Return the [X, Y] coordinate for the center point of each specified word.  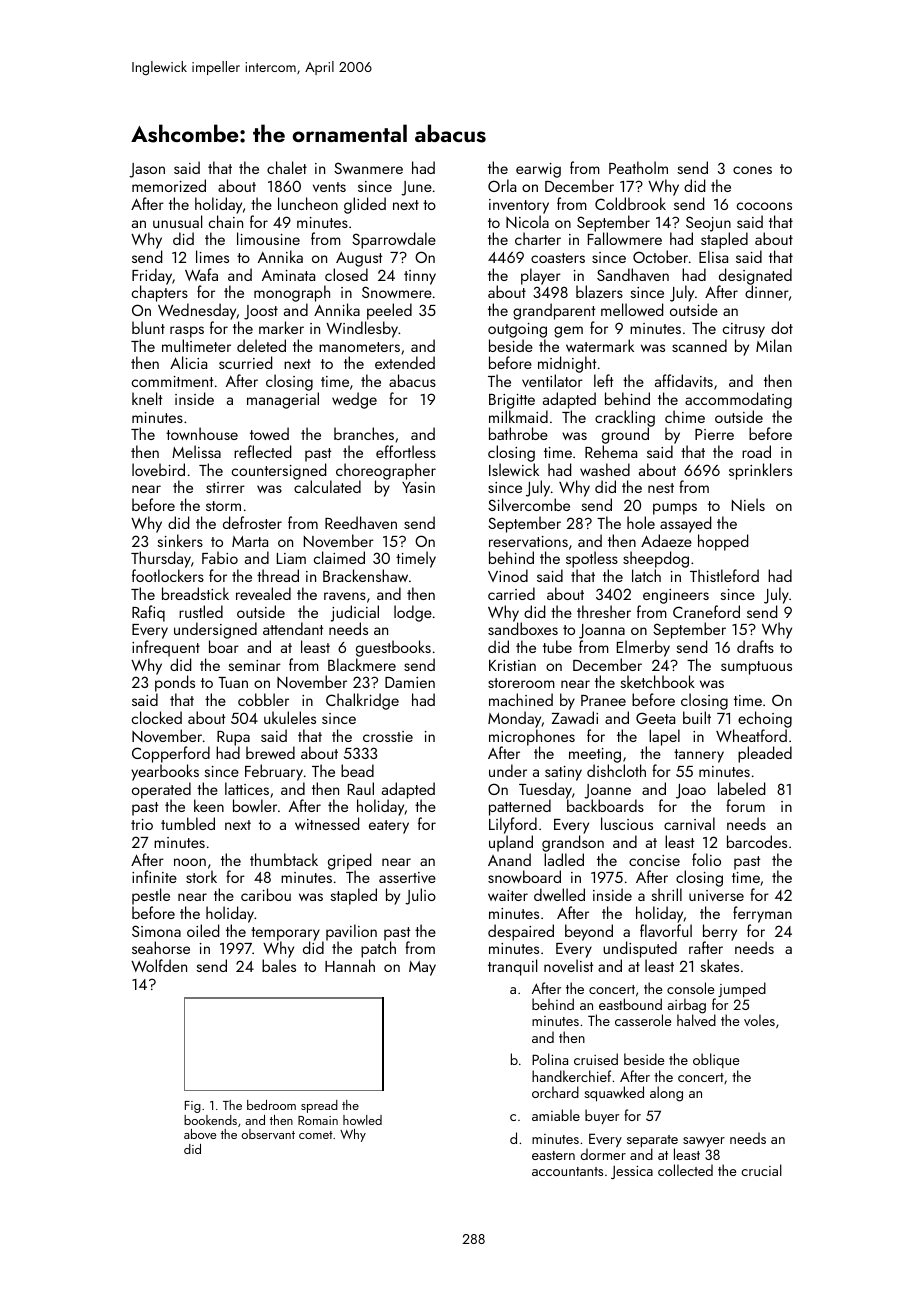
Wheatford [751, 735]
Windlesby [362, 329]
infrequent [166, 648]
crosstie [388, 736]
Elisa [713, 256]
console [691, 988]
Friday [152, 277]
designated [755, 277]
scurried [245, 362]
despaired [521, 932]
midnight [567, 364]
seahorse [161, 947]
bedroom [271, 1105]
